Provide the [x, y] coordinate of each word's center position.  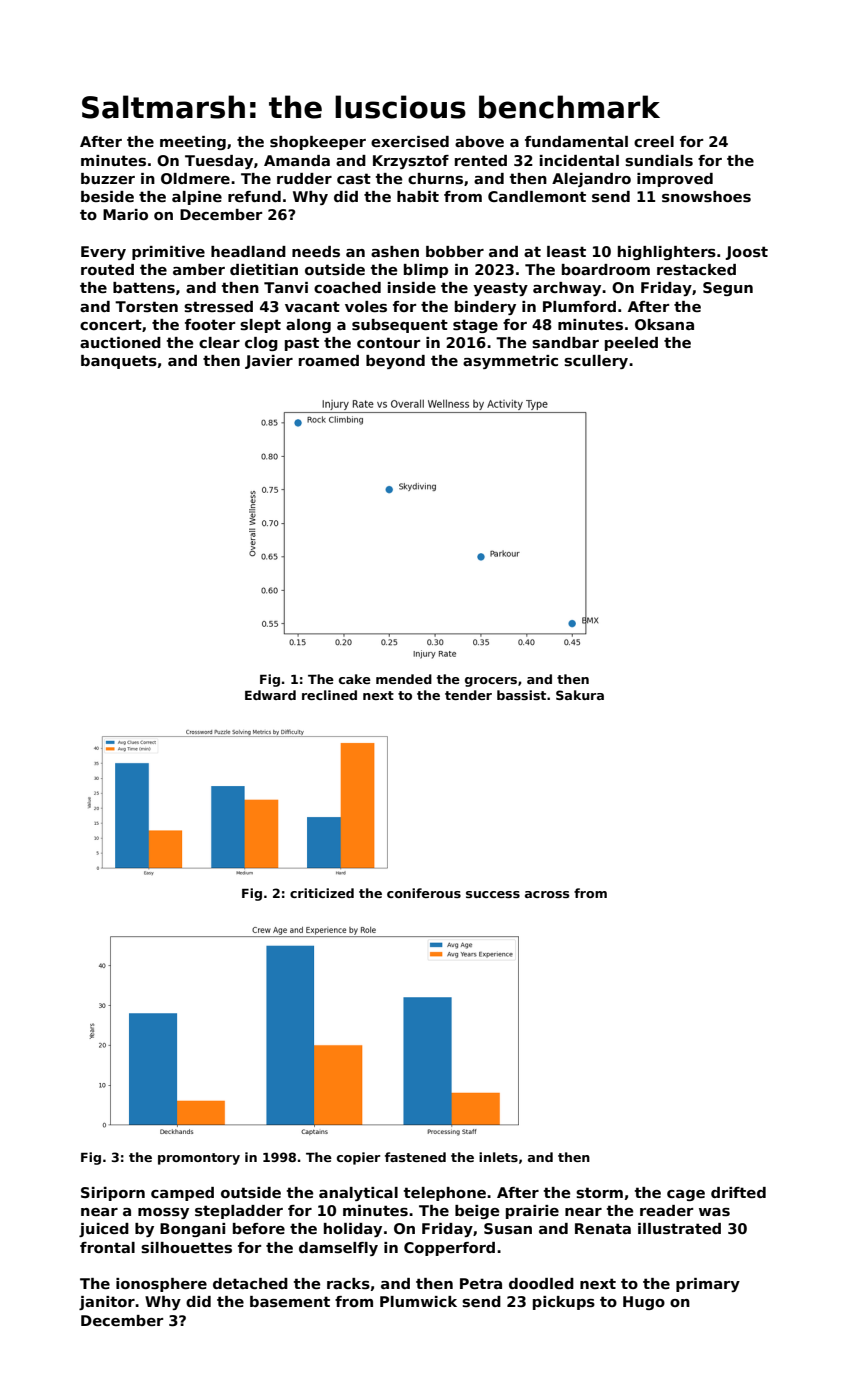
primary [708, 1285]
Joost [747, 253]
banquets [119, 362]
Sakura [580, 695]
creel [654, 141]
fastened [415, 1157]
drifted [738, 1192]
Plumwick [418, 1301]
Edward [270, 695]
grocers [491, 682]
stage [475, 326]
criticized [322, 893]
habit [418, 196]
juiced [104, 1230]
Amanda [297, 160]
